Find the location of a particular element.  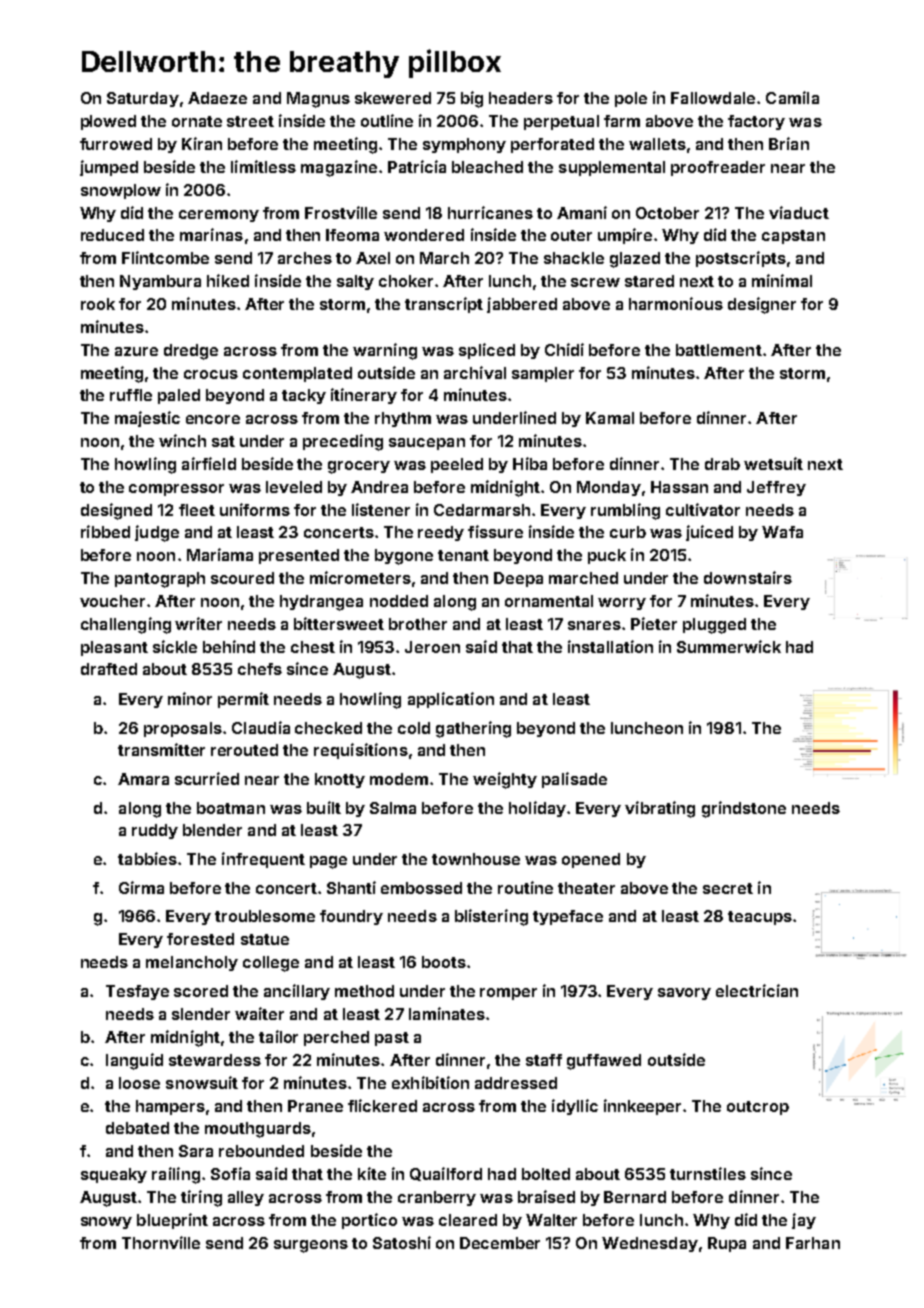

outcrop is located at coordinates (758, 1108).
